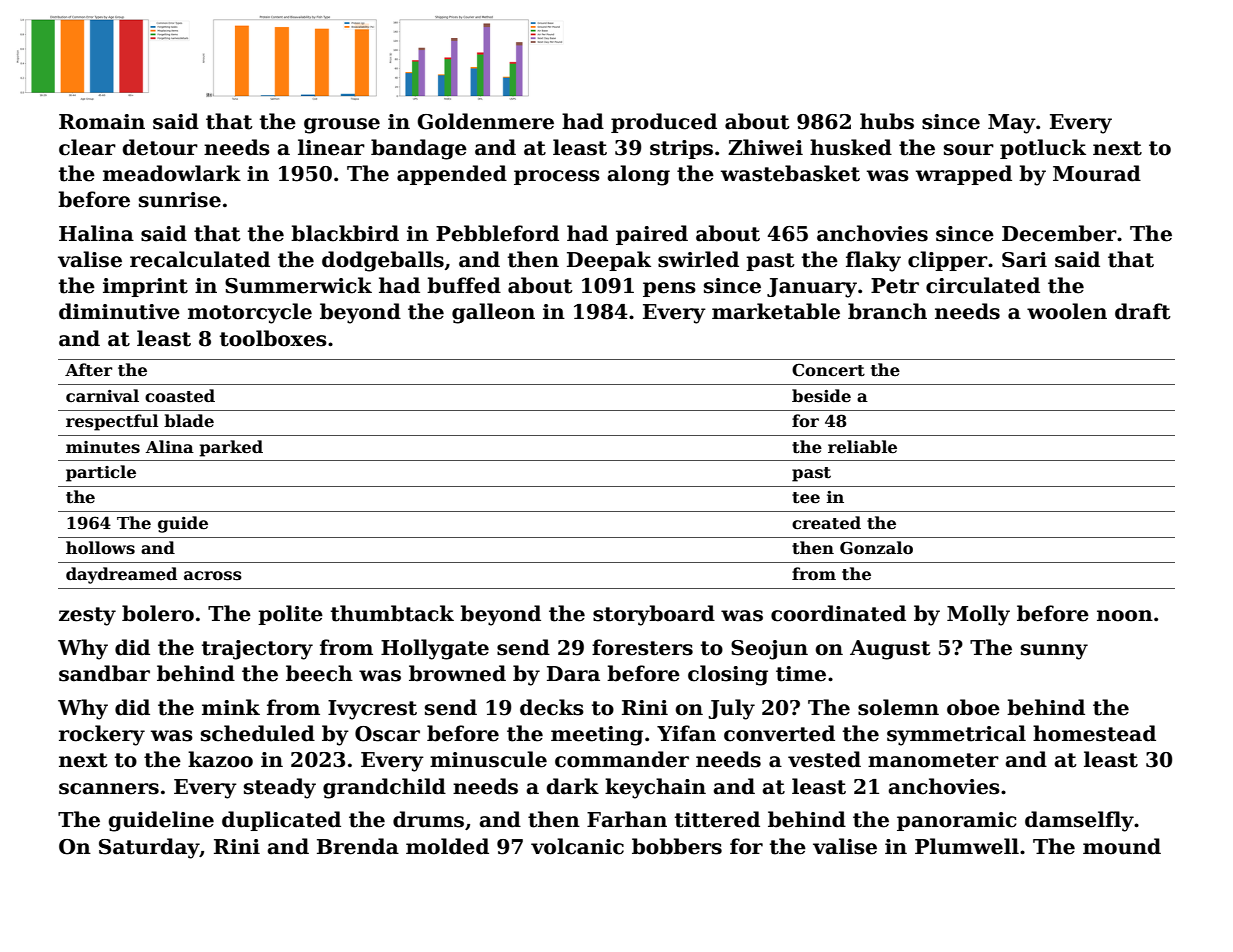 The image size is (1233, 952). Describe the element at coordinates (273, 338) in the document. I see `toolboxes` at that location.
